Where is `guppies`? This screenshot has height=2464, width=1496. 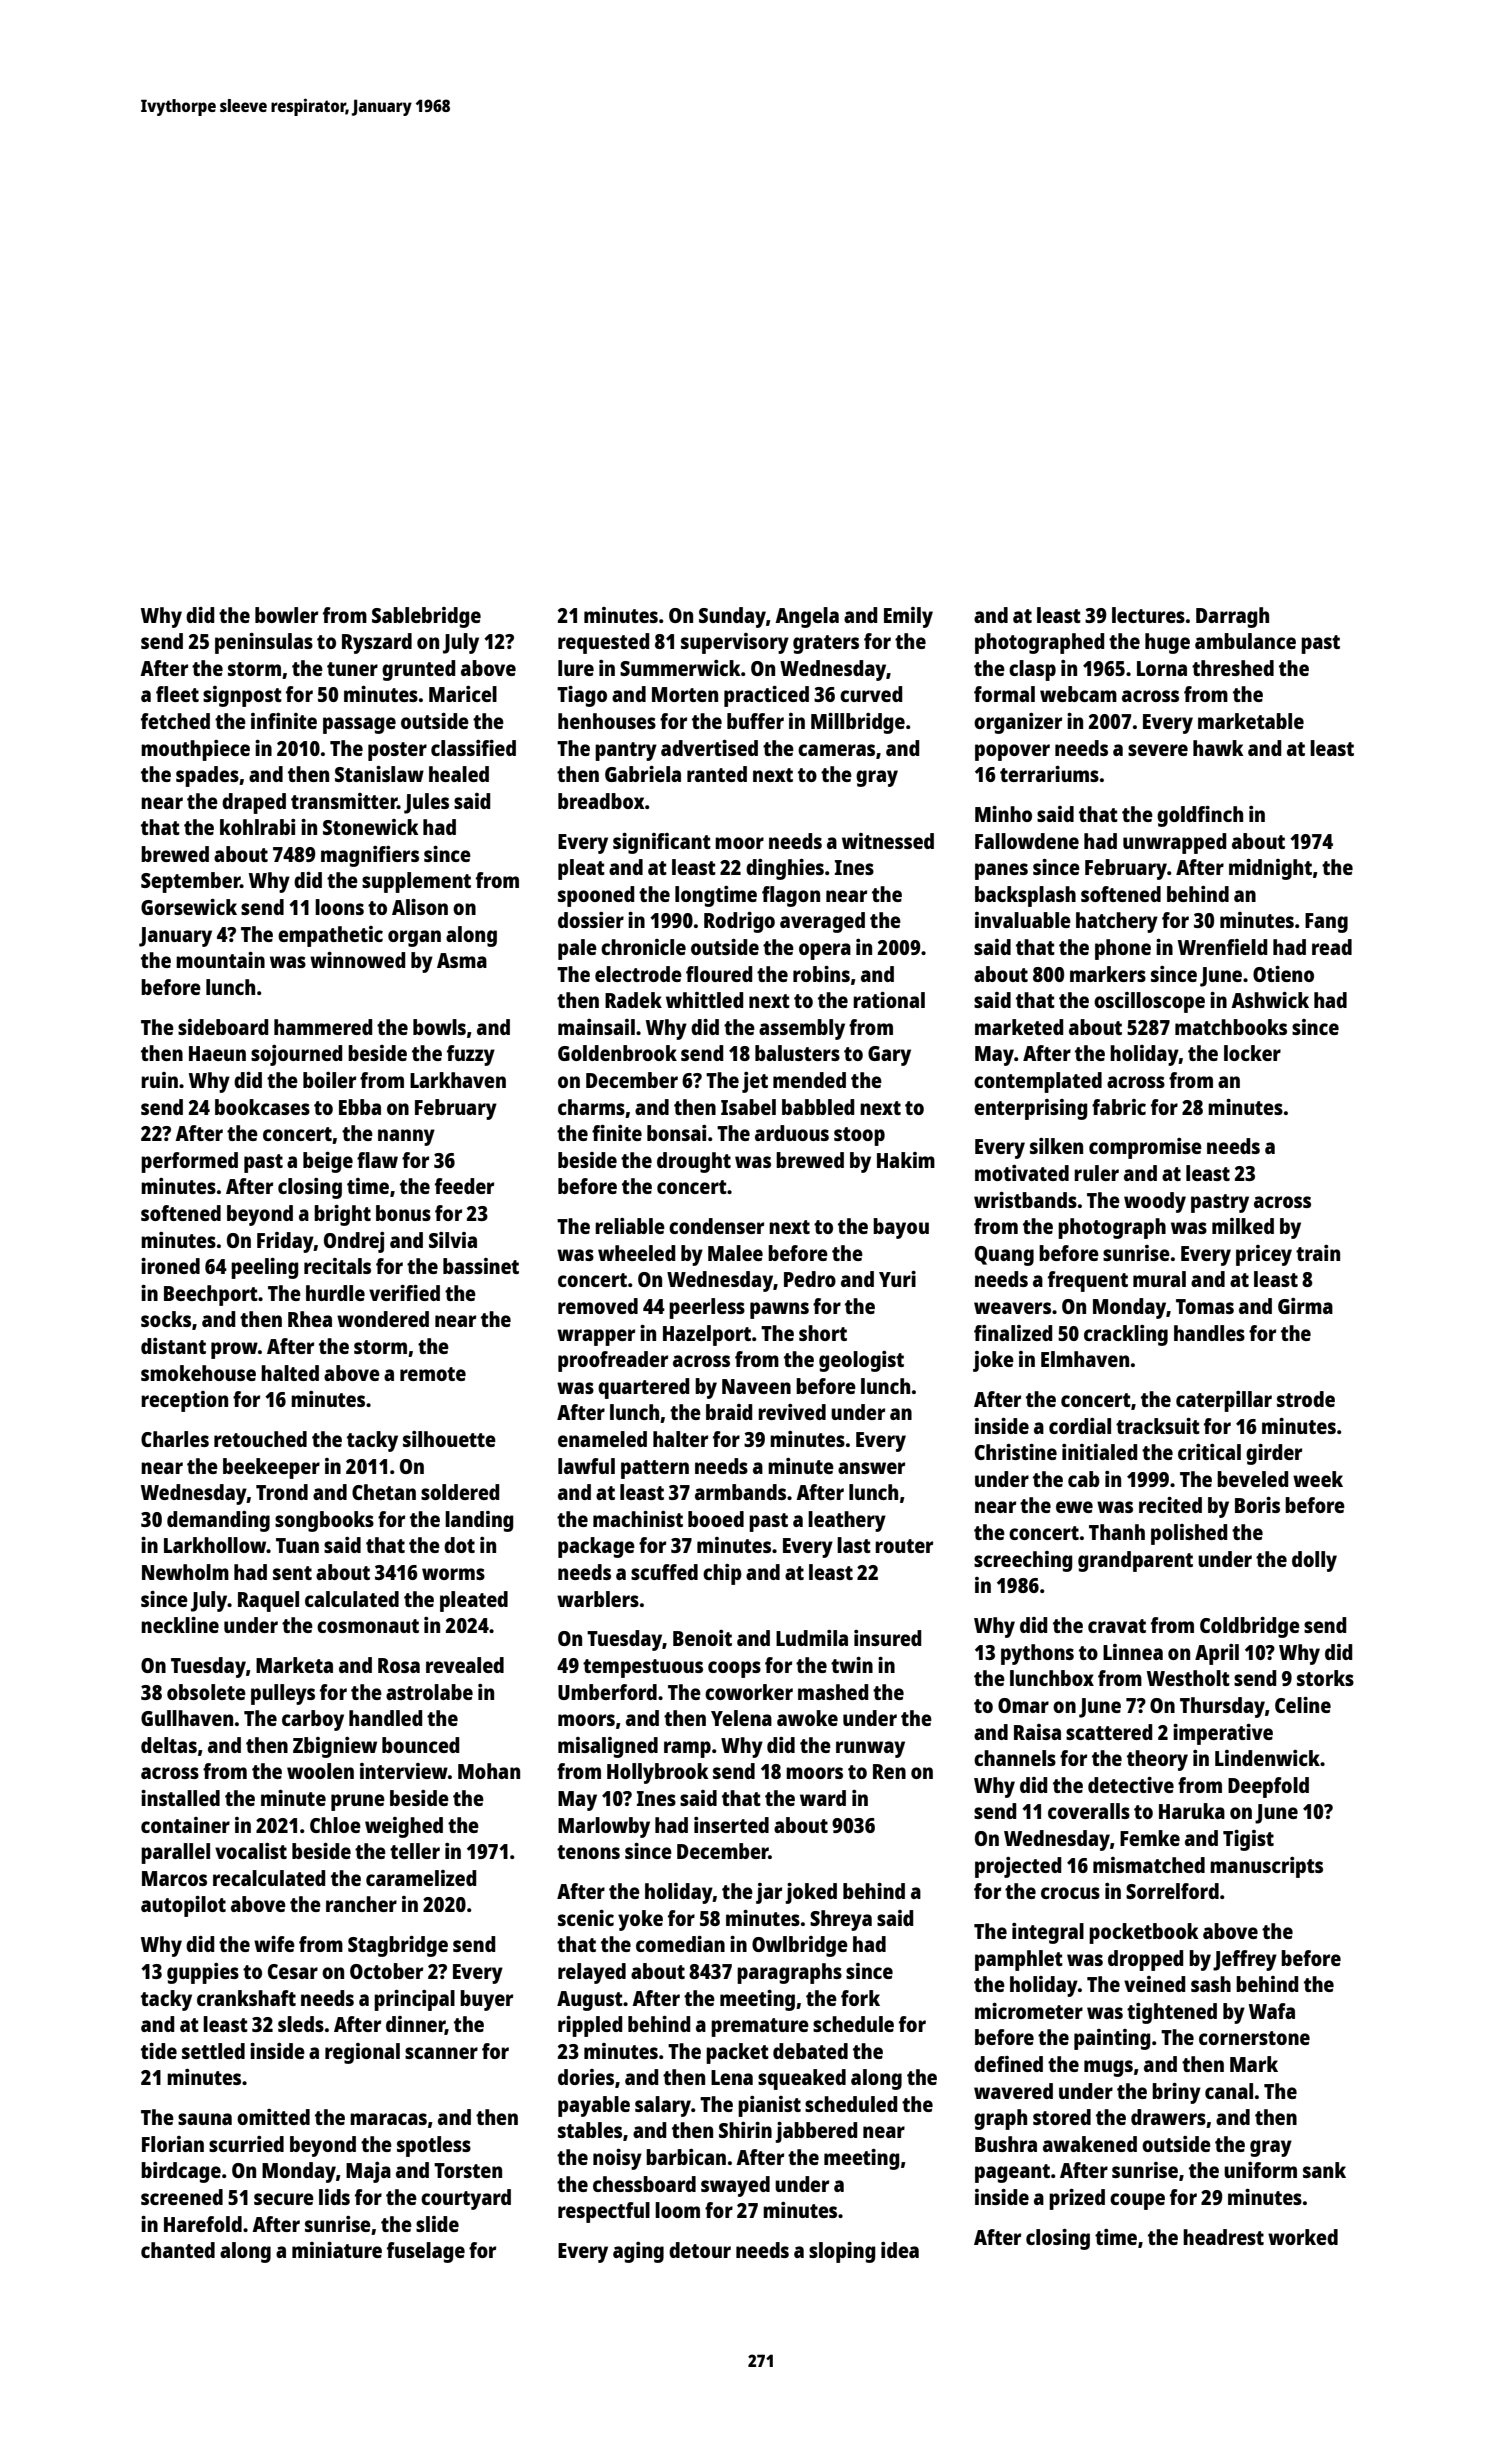 guppies is located at coordinates (203, 1973).
